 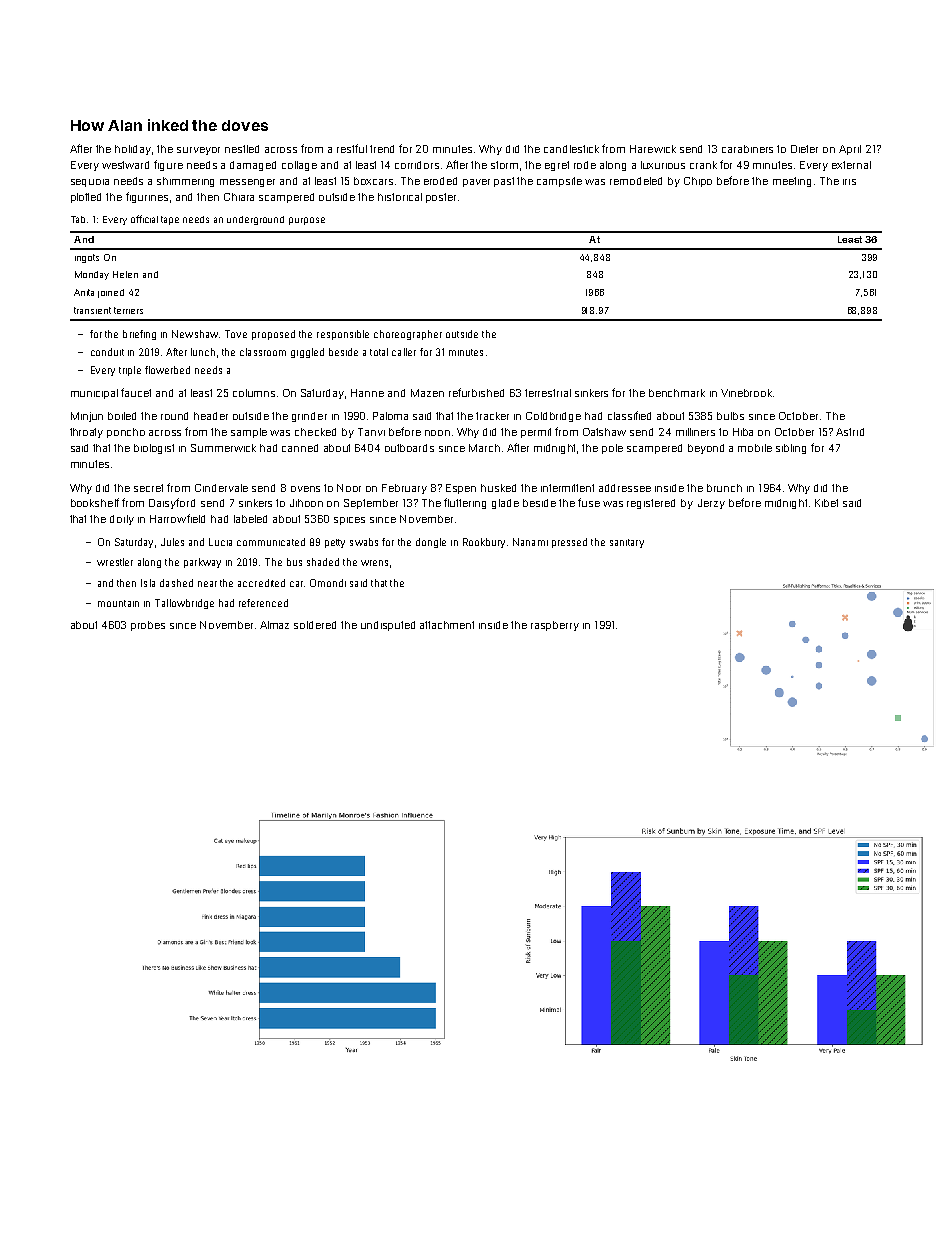 I want to click on official, so click(x=144, y=219).
